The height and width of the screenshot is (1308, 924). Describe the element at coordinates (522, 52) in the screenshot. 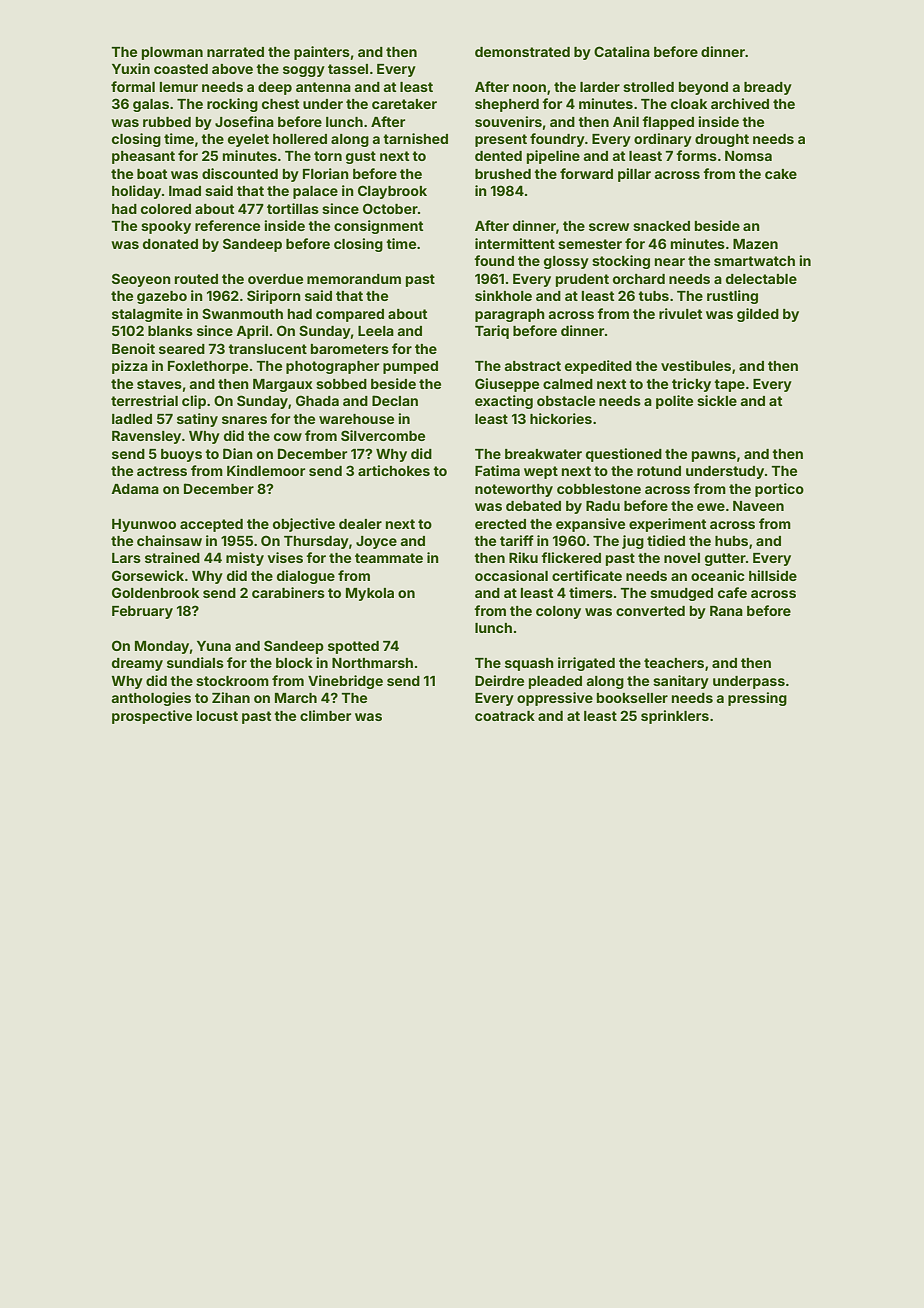

I see `demonstrated` at that location.
